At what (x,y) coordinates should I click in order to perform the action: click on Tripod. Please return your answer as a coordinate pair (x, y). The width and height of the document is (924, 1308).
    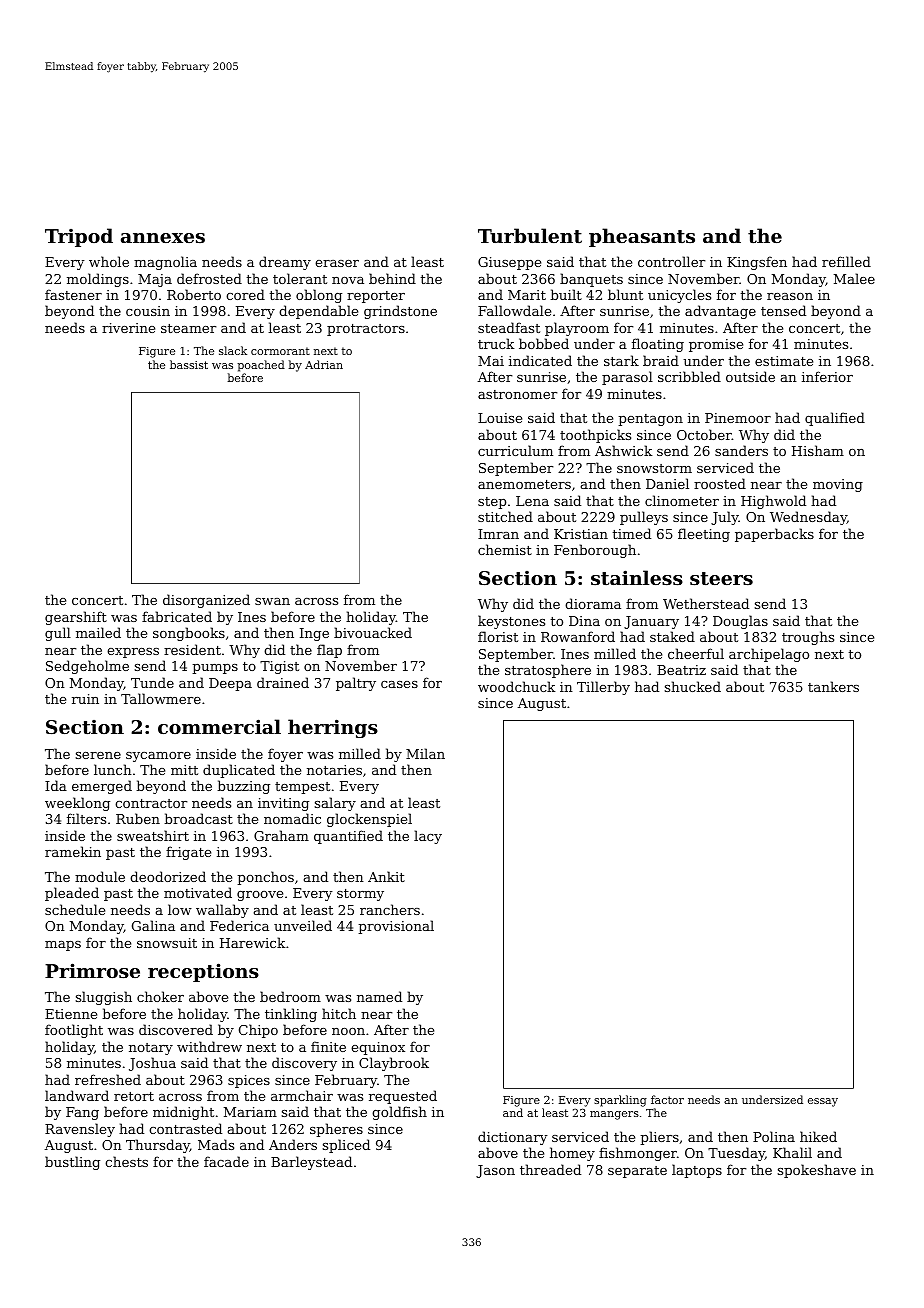
    Looking at the image, I should click on (79, 237).
